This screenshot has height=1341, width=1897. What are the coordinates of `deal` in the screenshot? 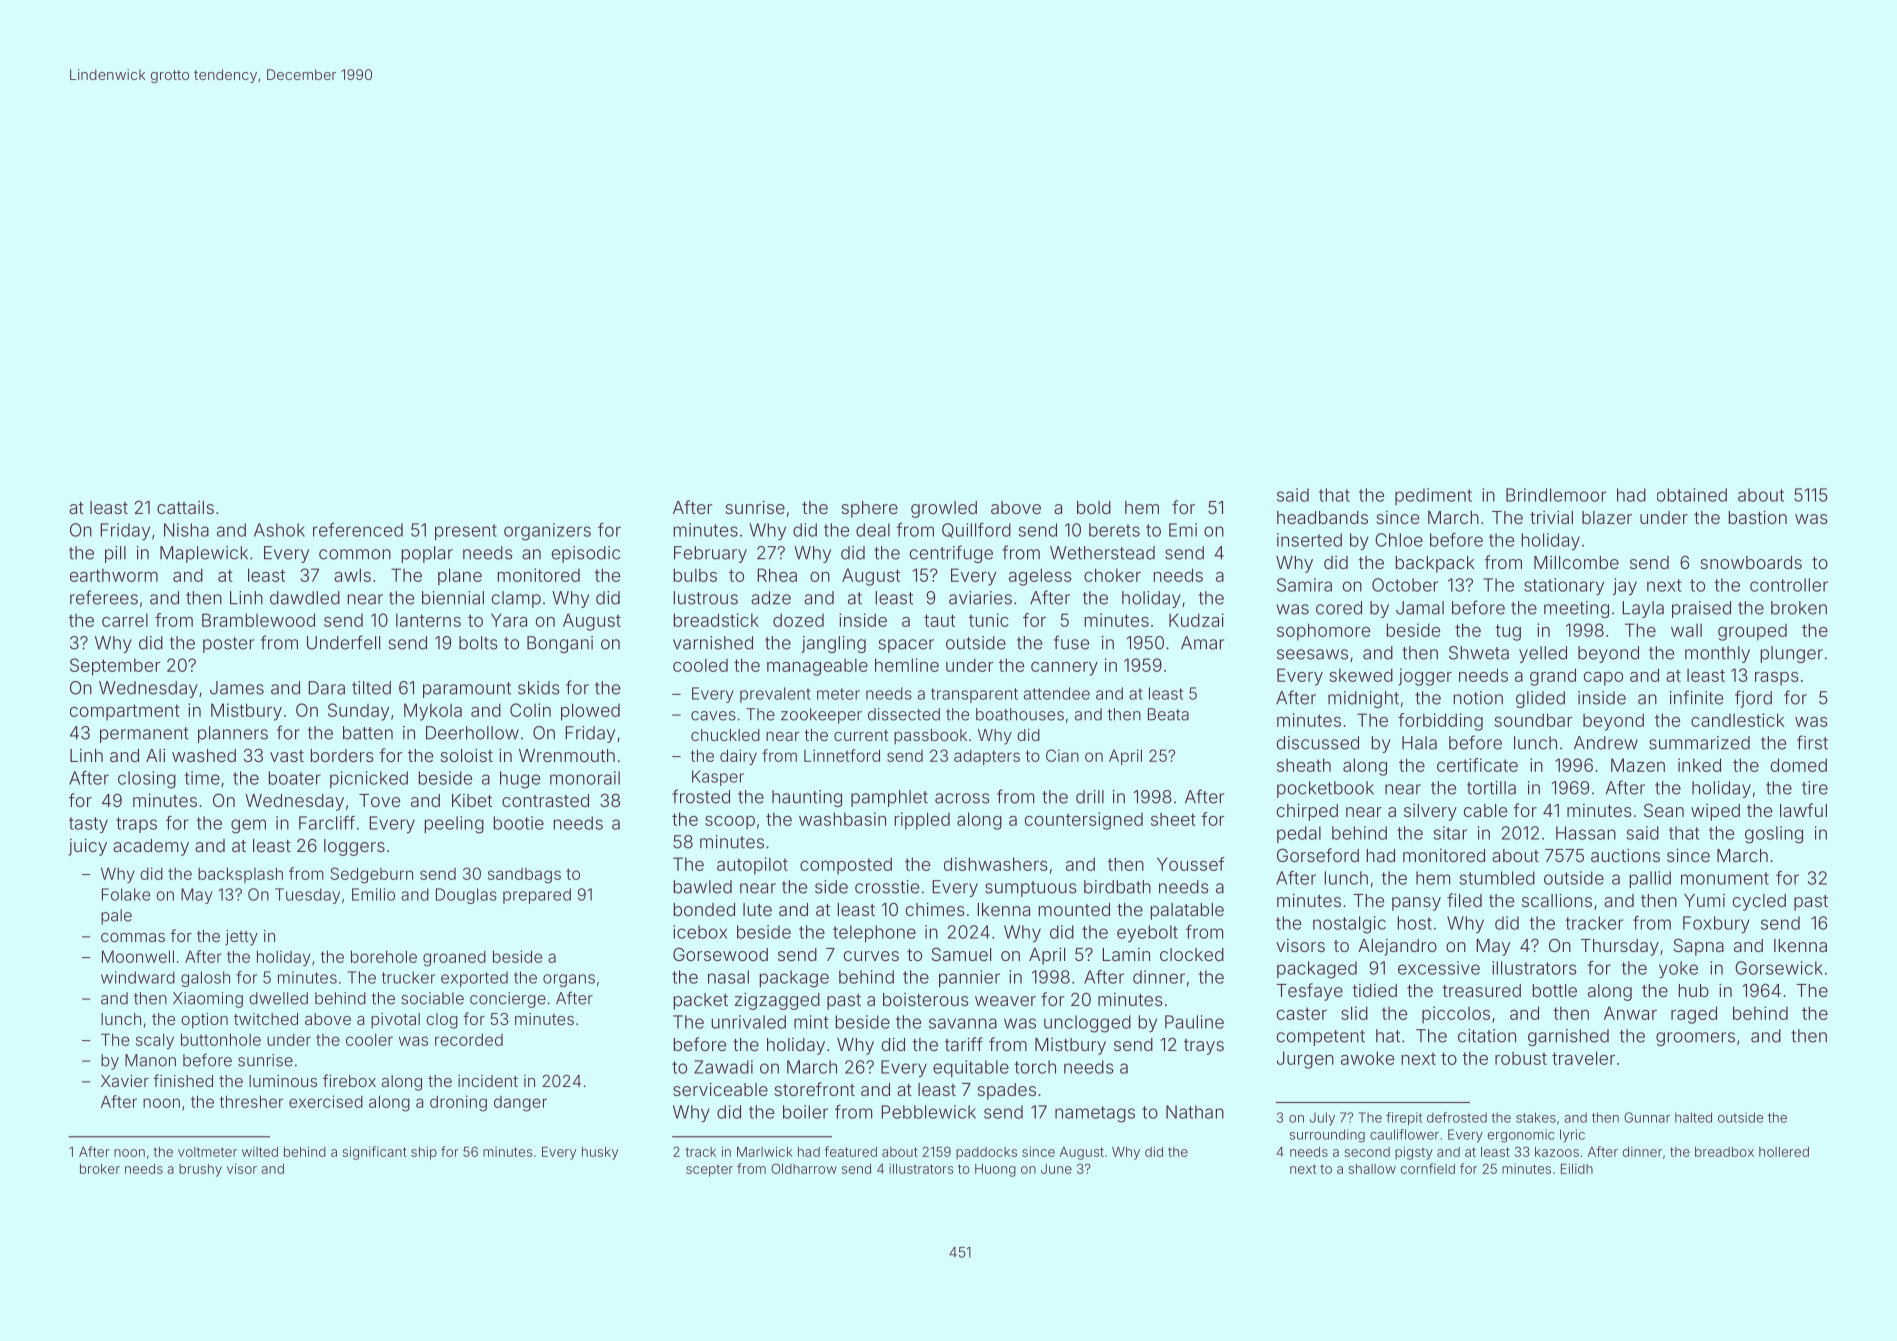 It's located at (873, 530).
